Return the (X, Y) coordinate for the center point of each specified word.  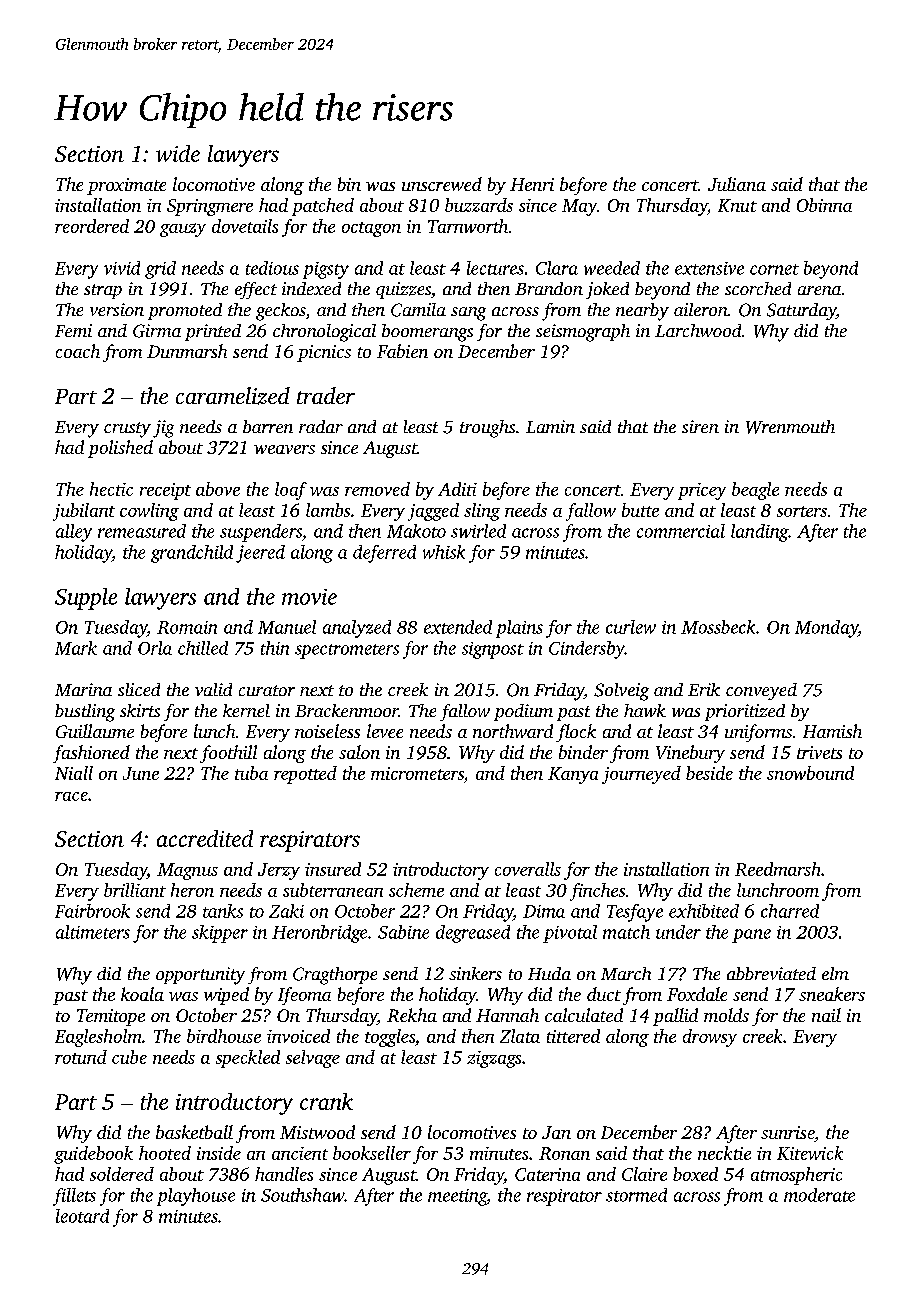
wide (178, 153)
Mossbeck (718, 627)
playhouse (196, 1197)
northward (513, 731)
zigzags (494, 1059)
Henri (532, 184)
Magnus (187, 871)
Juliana (737, 184)
